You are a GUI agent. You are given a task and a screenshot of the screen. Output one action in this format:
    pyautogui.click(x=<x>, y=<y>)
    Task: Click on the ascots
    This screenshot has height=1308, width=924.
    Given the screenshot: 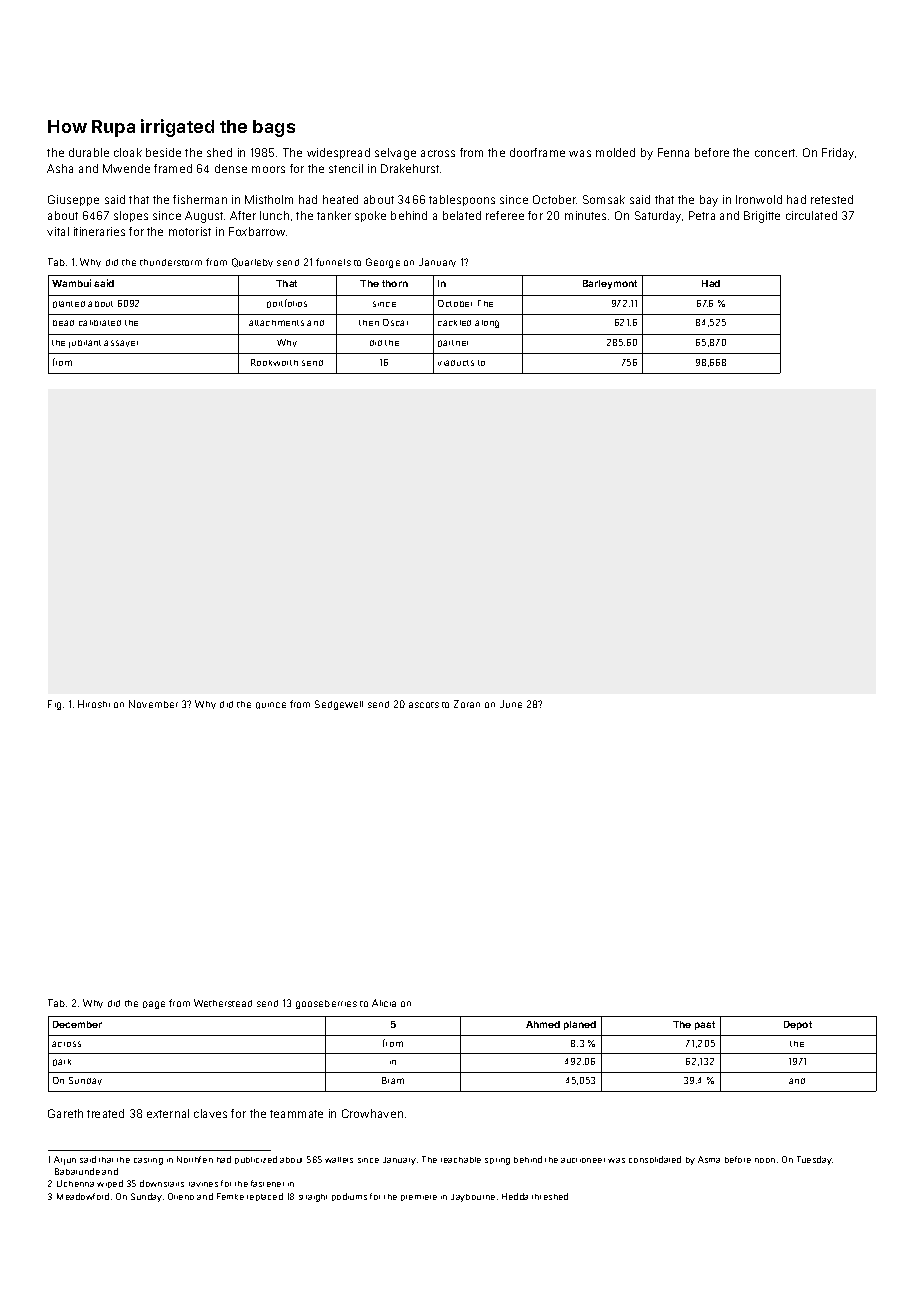 What is the action you would take?
    pyautogui.click(x=424, y=705)
